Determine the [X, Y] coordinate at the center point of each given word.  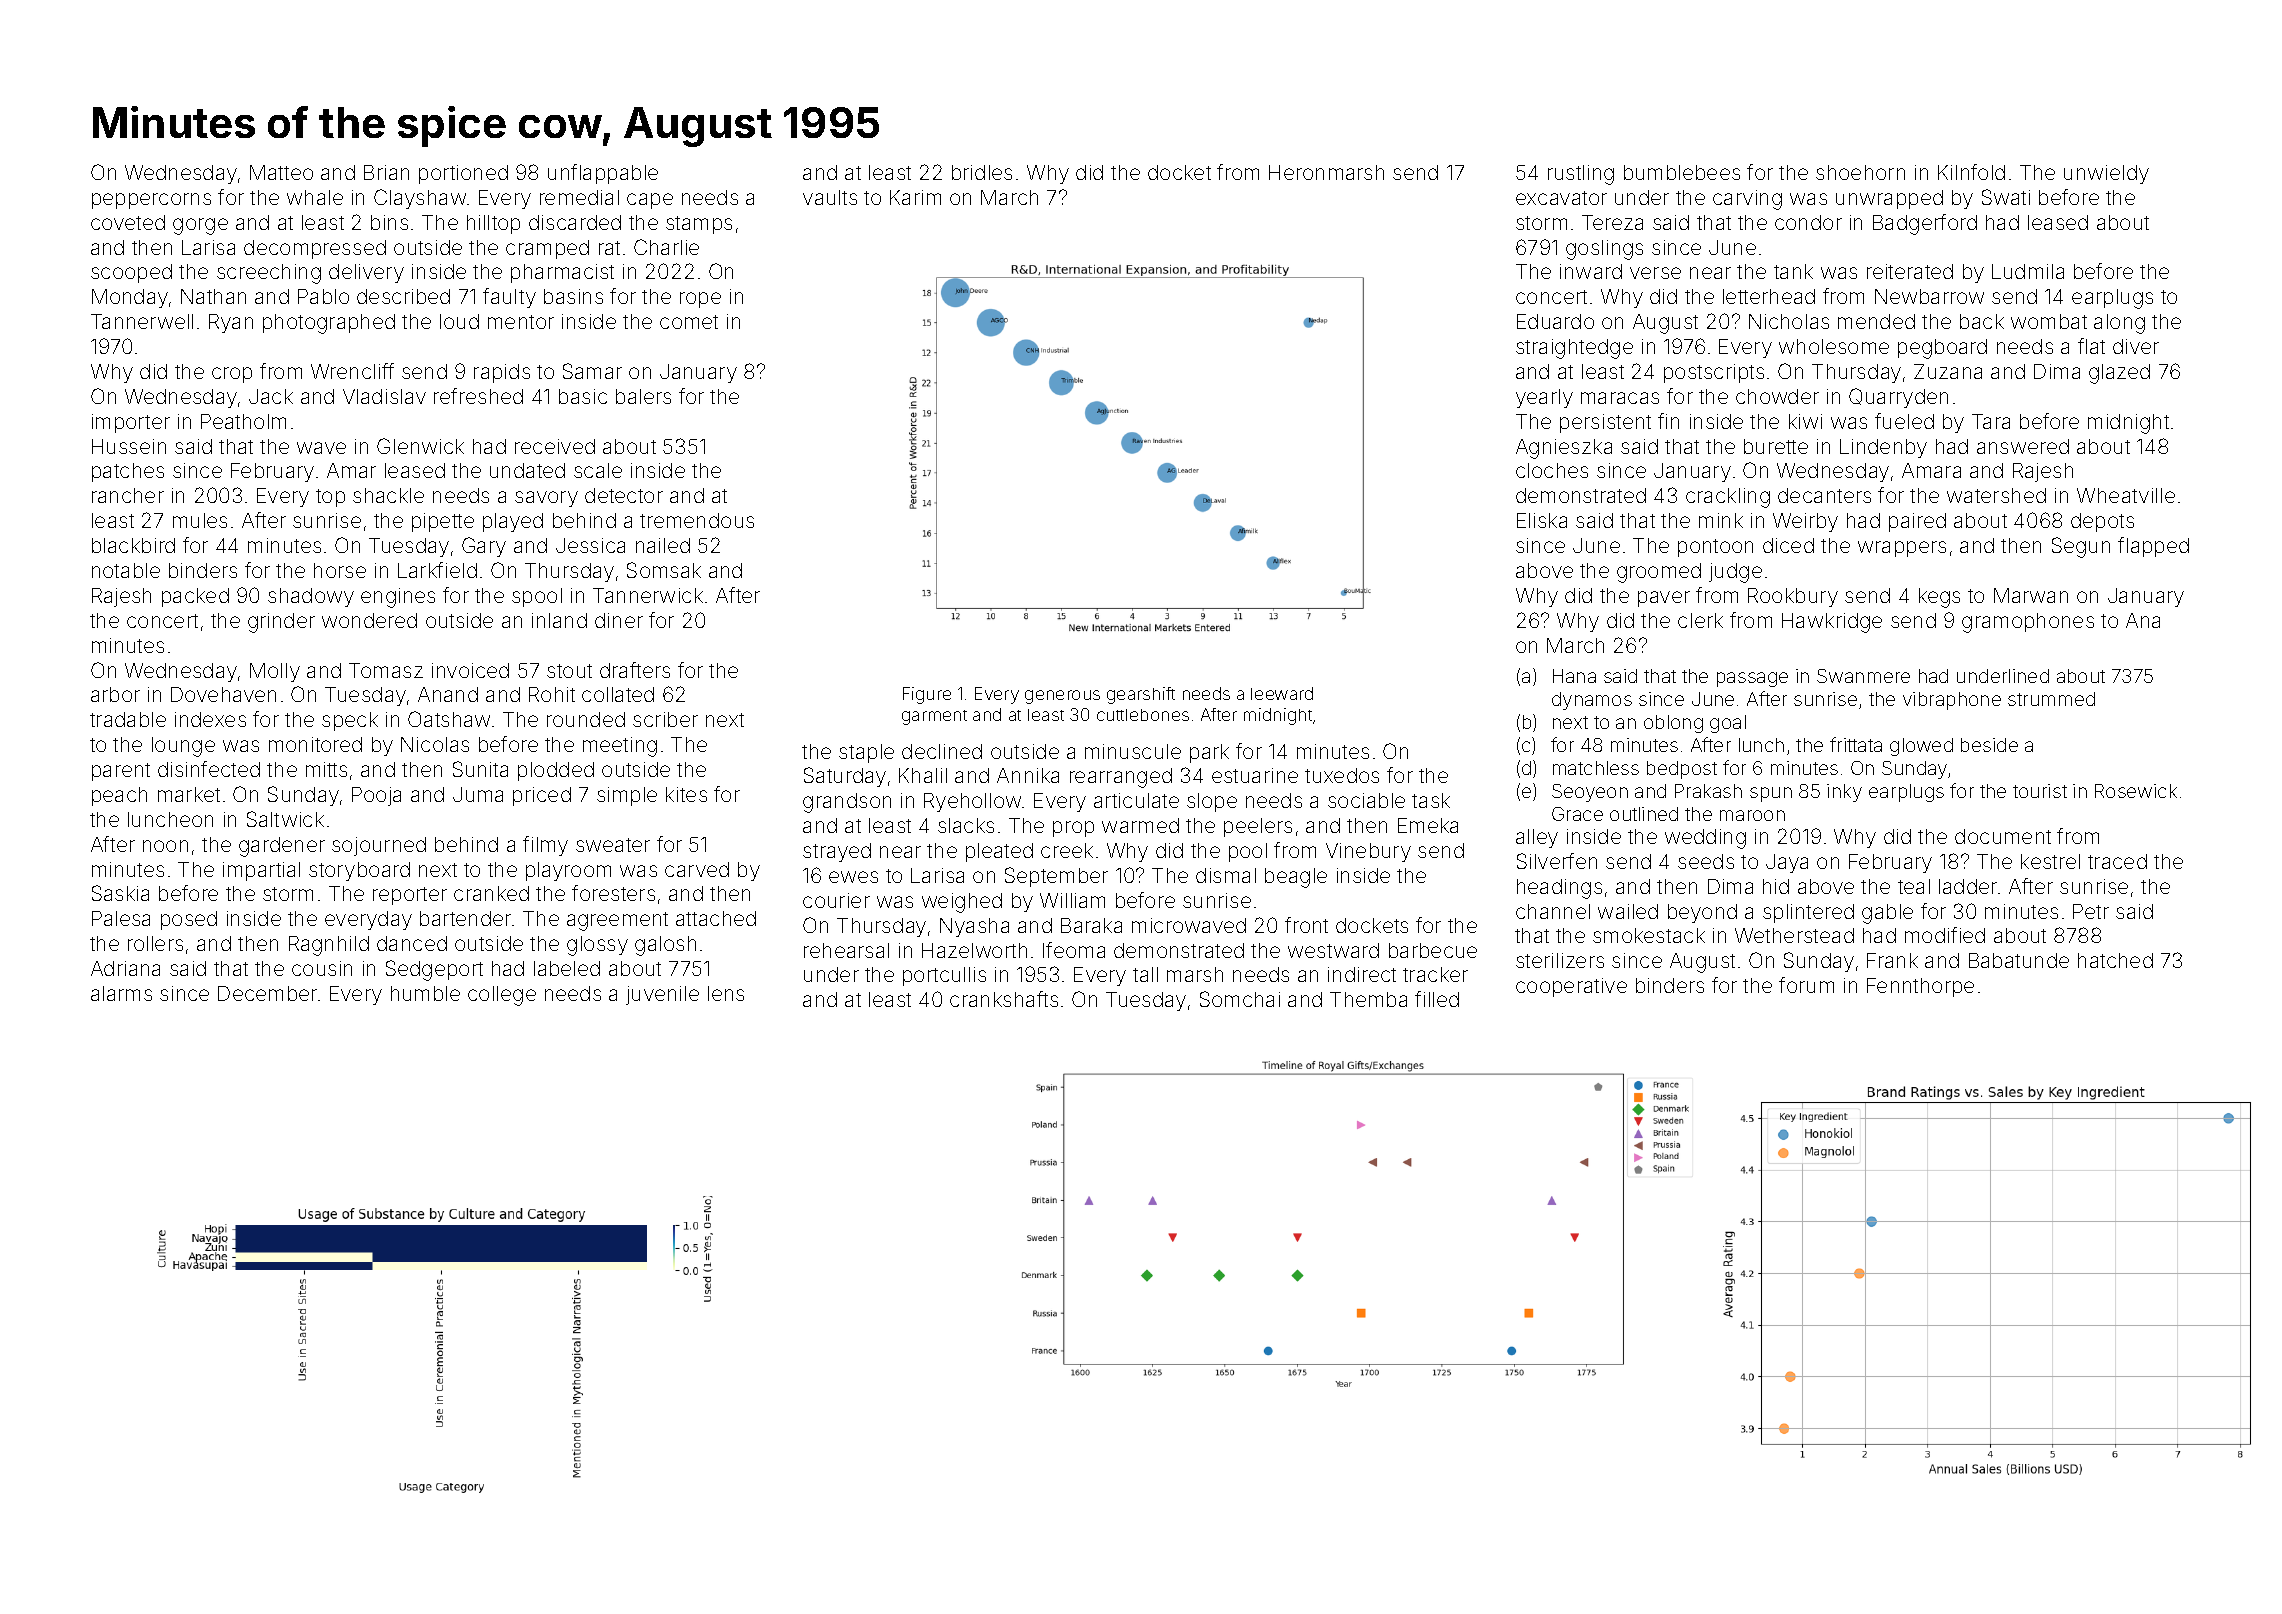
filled [1437, 999]
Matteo [281, 172]
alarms [121, 993]
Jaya [1787, 863]
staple [866, 753]
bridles [982, 172]
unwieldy [2106, 174]
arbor [115, 694]
